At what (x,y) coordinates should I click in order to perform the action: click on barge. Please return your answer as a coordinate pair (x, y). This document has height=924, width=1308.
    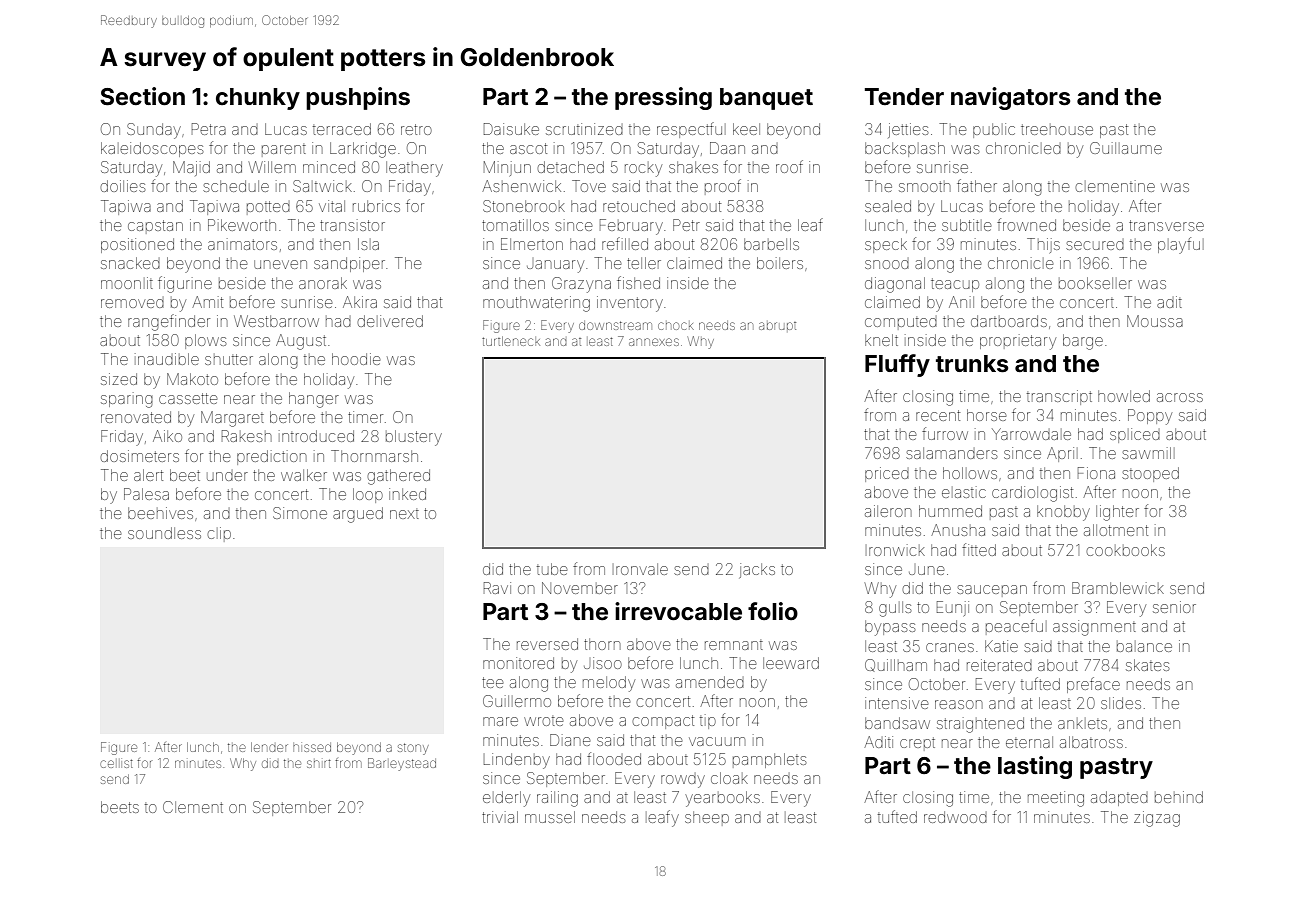
    Looking at the image, I should click on (1083, 342).
